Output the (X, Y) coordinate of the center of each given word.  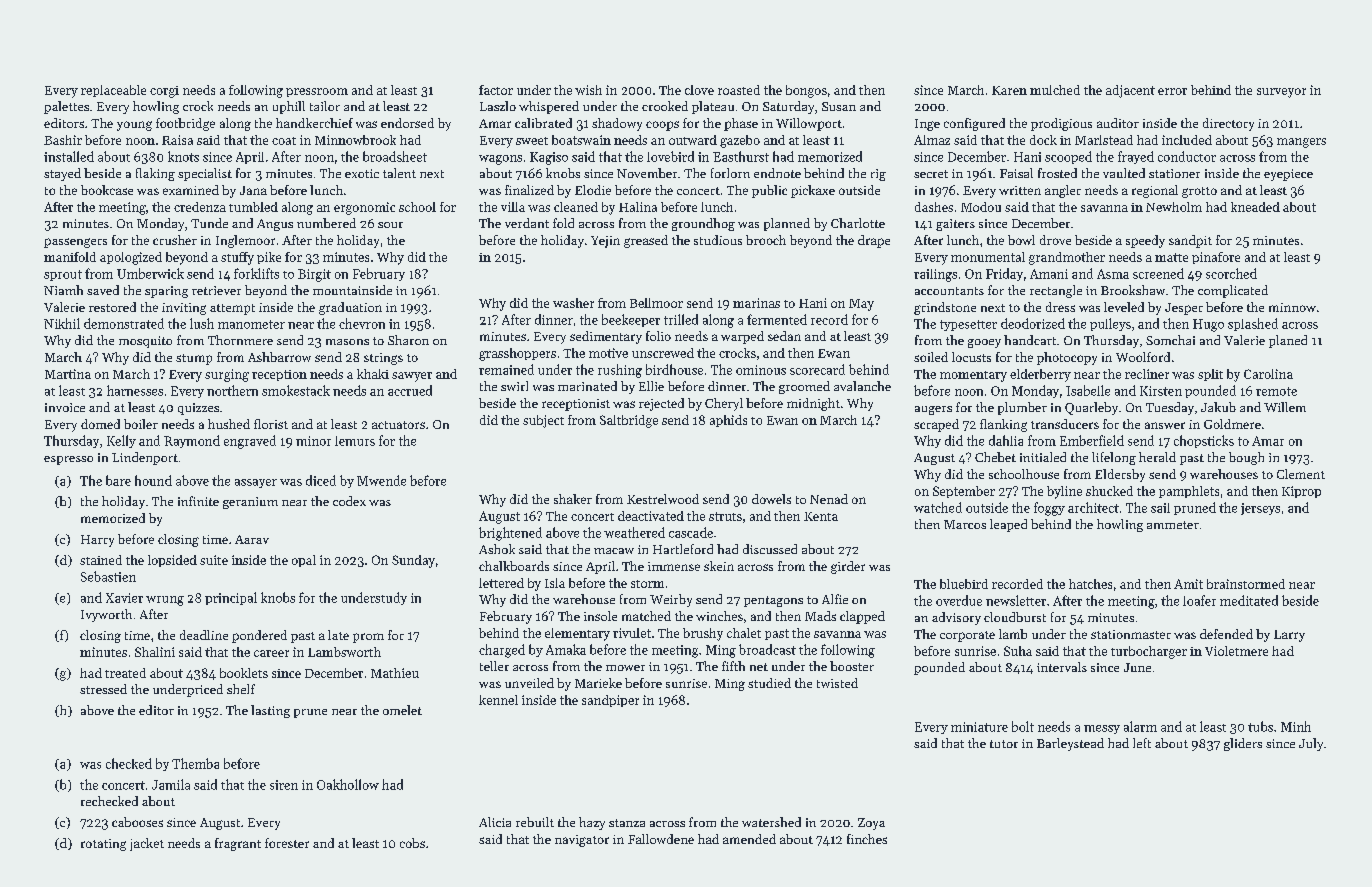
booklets (244, 673)
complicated (1233, 291)
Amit (1188, 584)
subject (543, 421)
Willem (1285, 407)
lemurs (355, 441)
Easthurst (741, 156)
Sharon (408, 340)
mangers (1301, 143)
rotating (103, 845)
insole (600, 616)
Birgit (314, 275)
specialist (205, 174)
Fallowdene (661, 839)
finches (867, 839)
